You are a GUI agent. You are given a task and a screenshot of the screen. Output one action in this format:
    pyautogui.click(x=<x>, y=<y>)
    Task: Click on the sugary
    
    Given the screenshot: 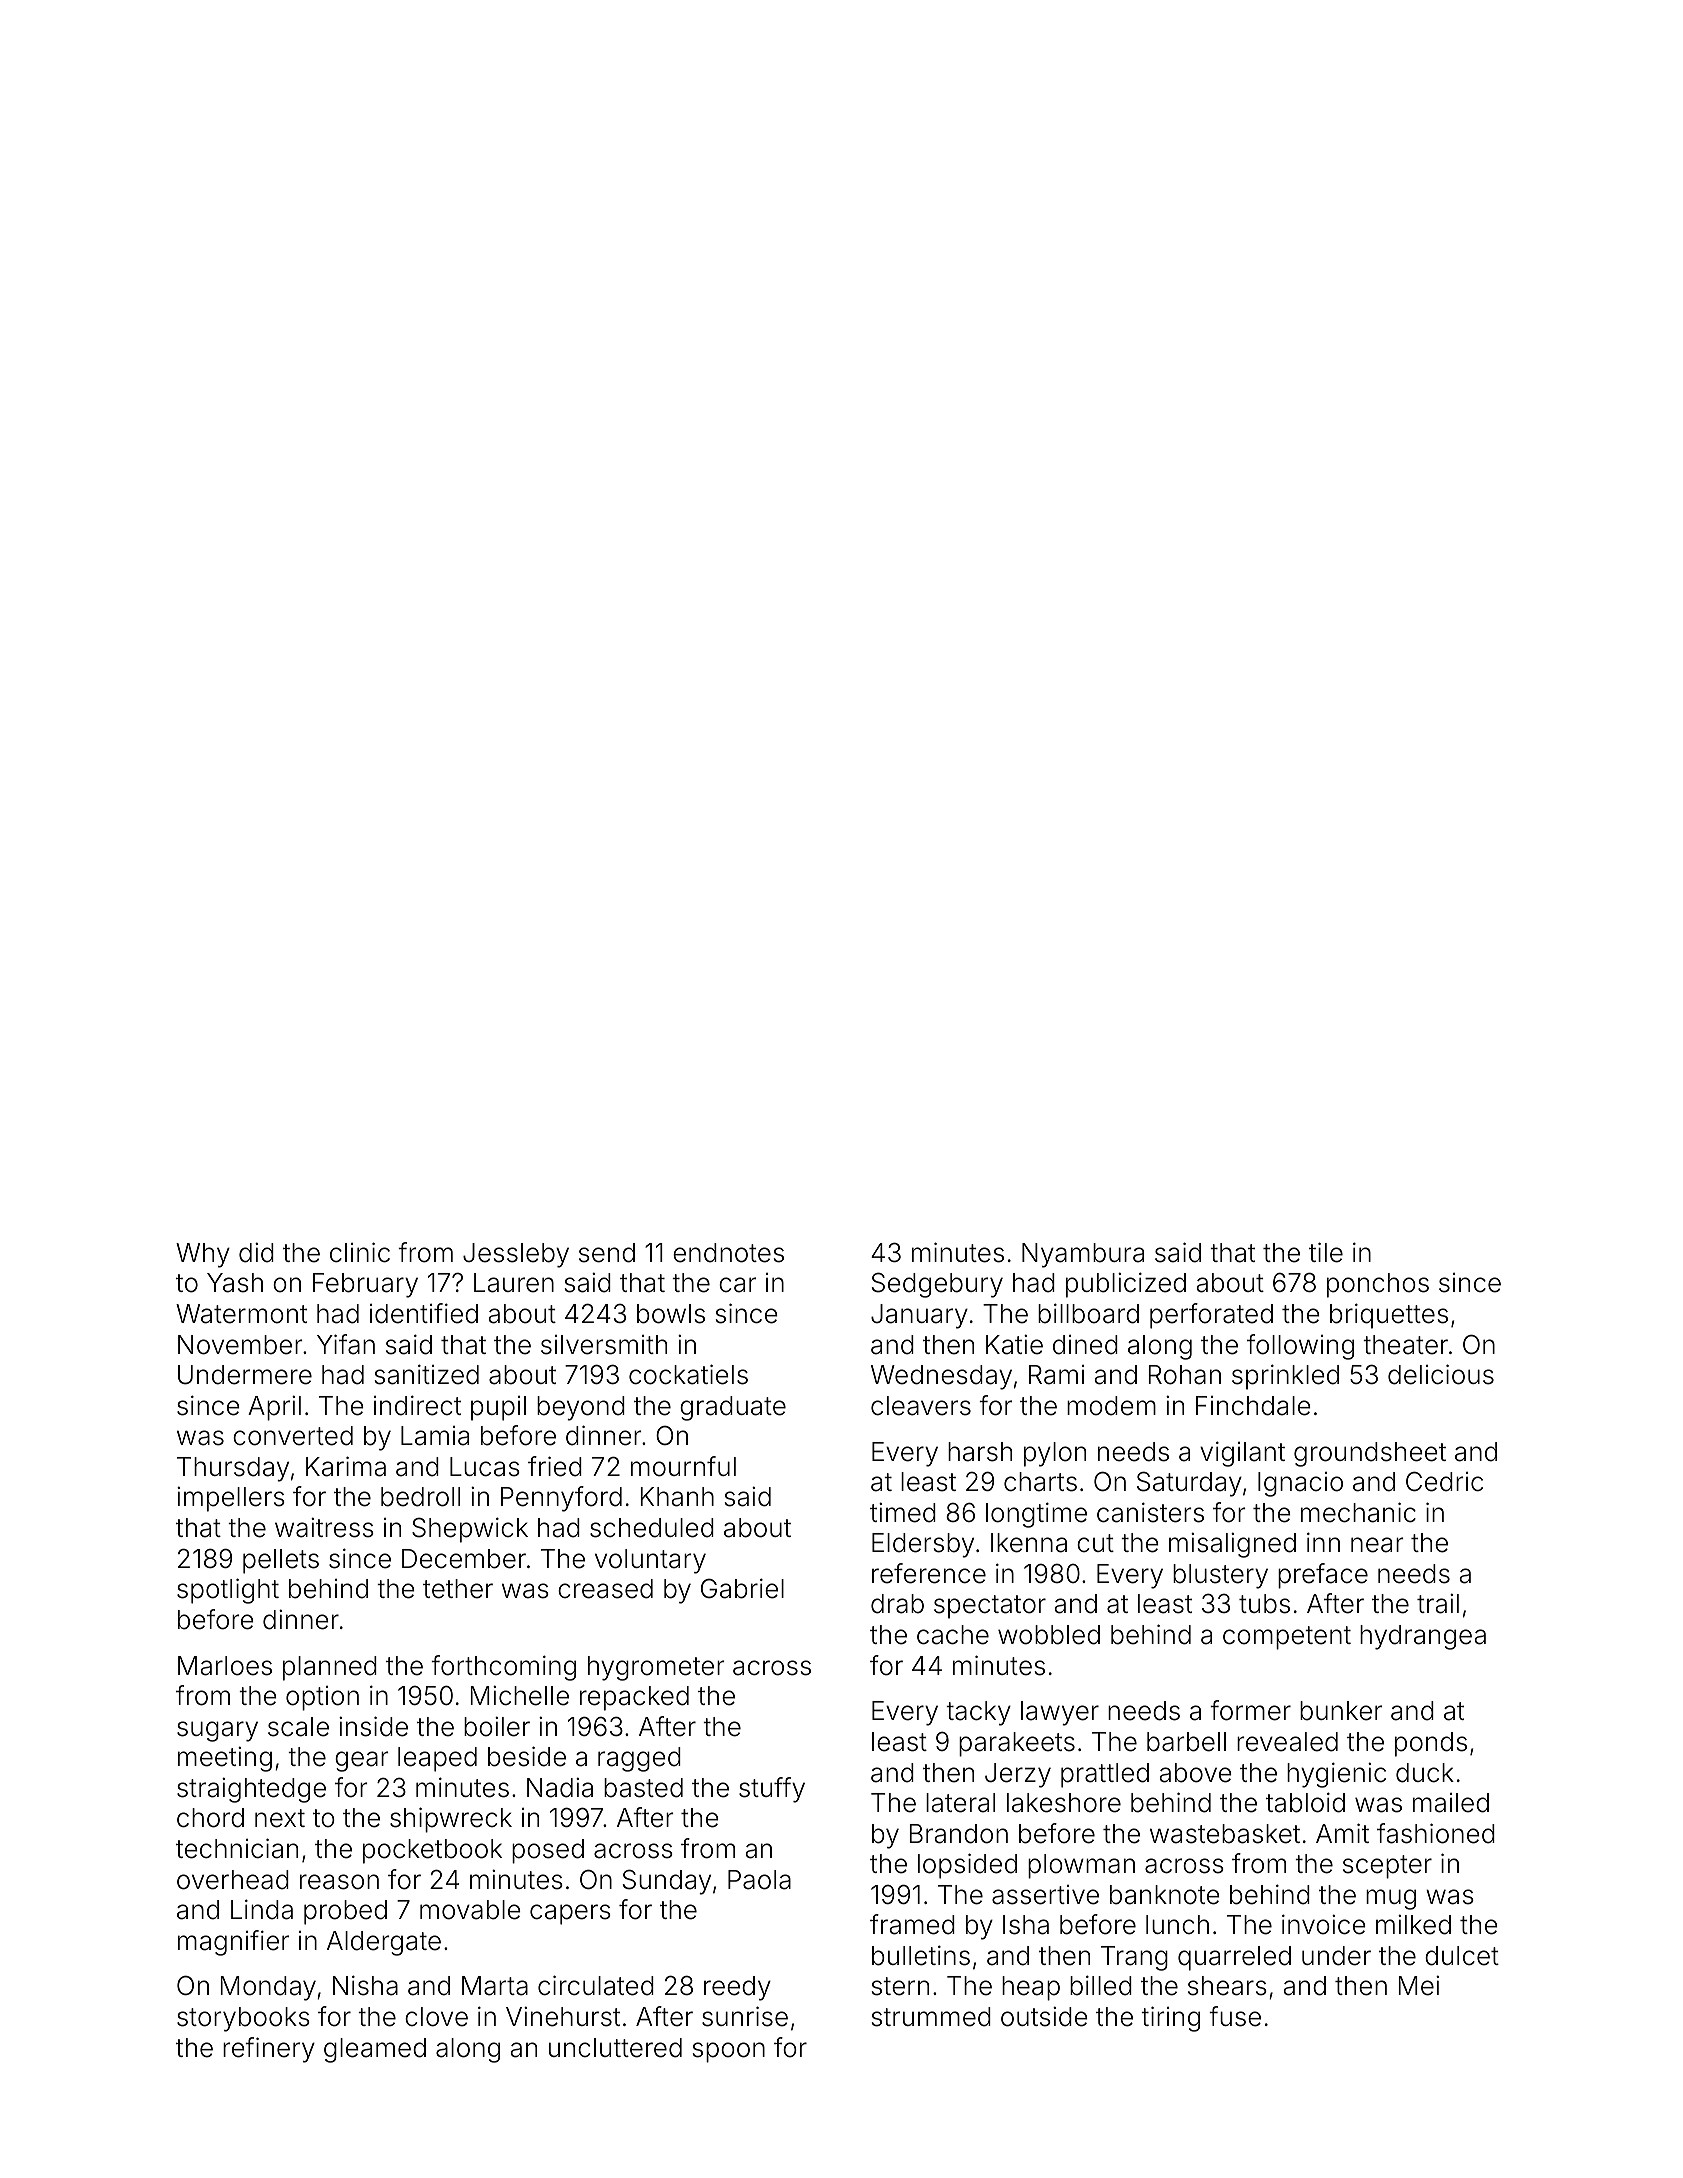 What is the action you would take?
    pyautogui.click(x=217, y=1731)
